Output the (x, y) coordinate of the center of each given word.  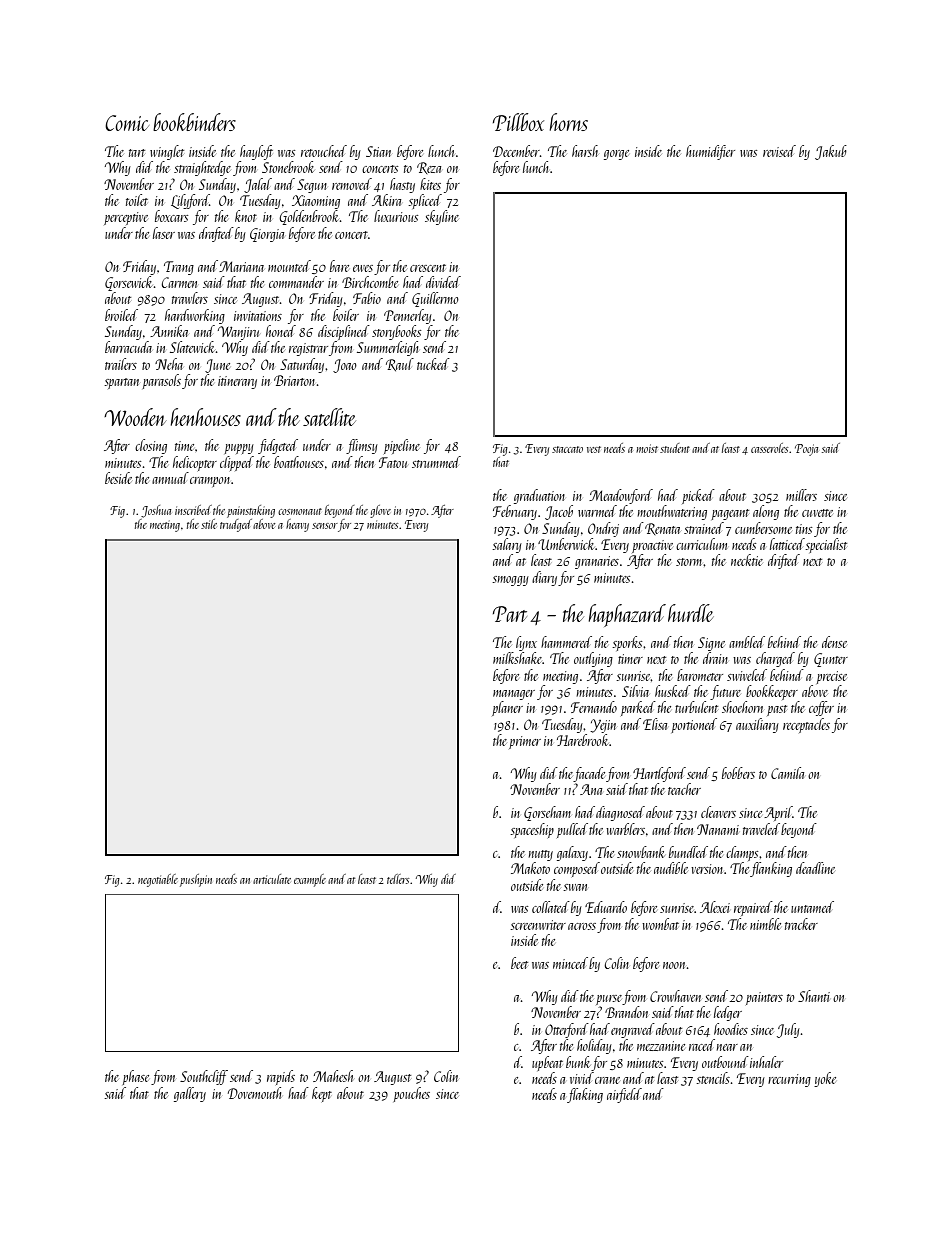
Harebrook (583, 740)
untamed (812, 907)
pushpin (196, 880)
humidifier (710, 152)
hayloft (256, 152)
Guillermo (435, 299)
